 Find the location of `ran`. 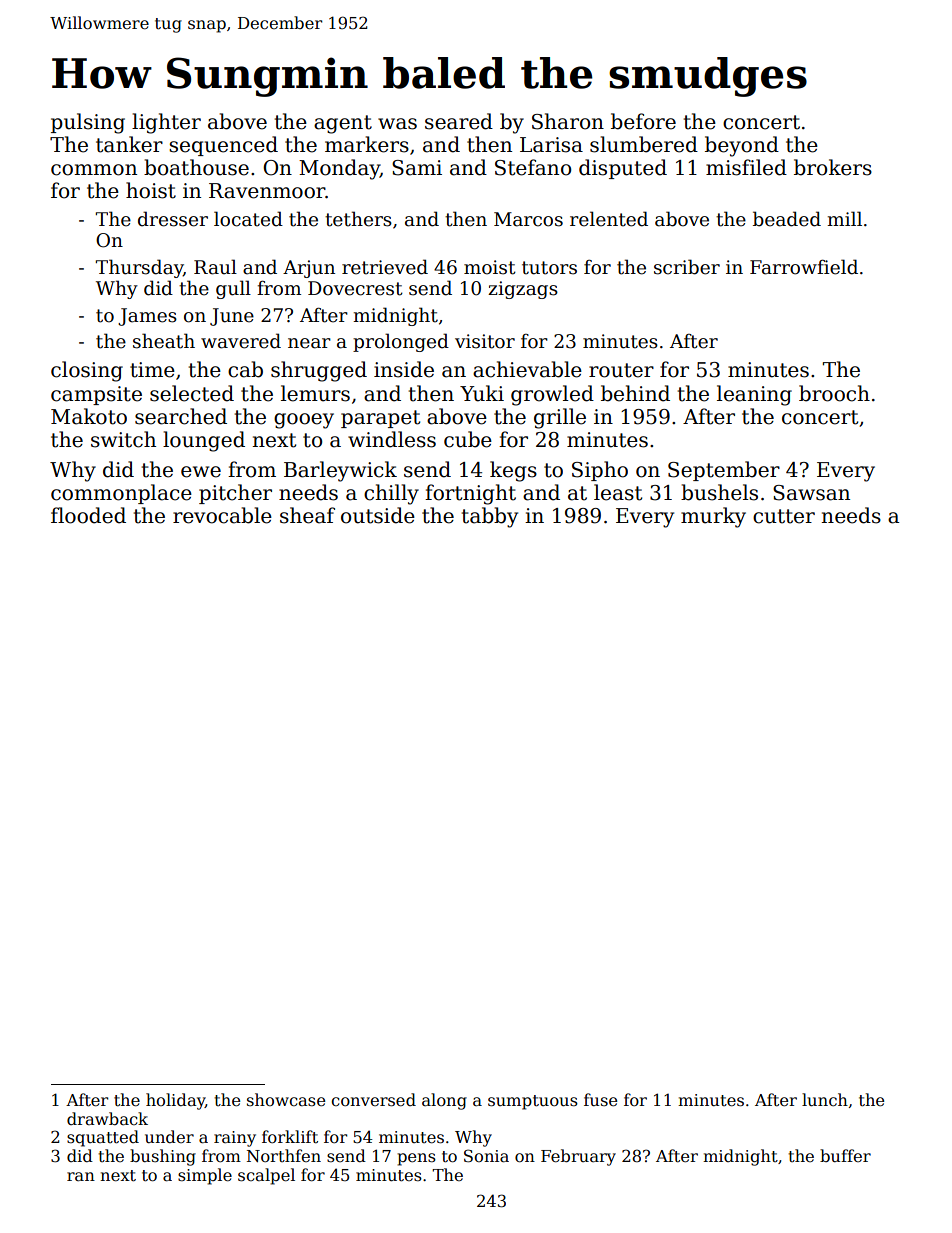

ran is located at coordinates (81, 1176).
